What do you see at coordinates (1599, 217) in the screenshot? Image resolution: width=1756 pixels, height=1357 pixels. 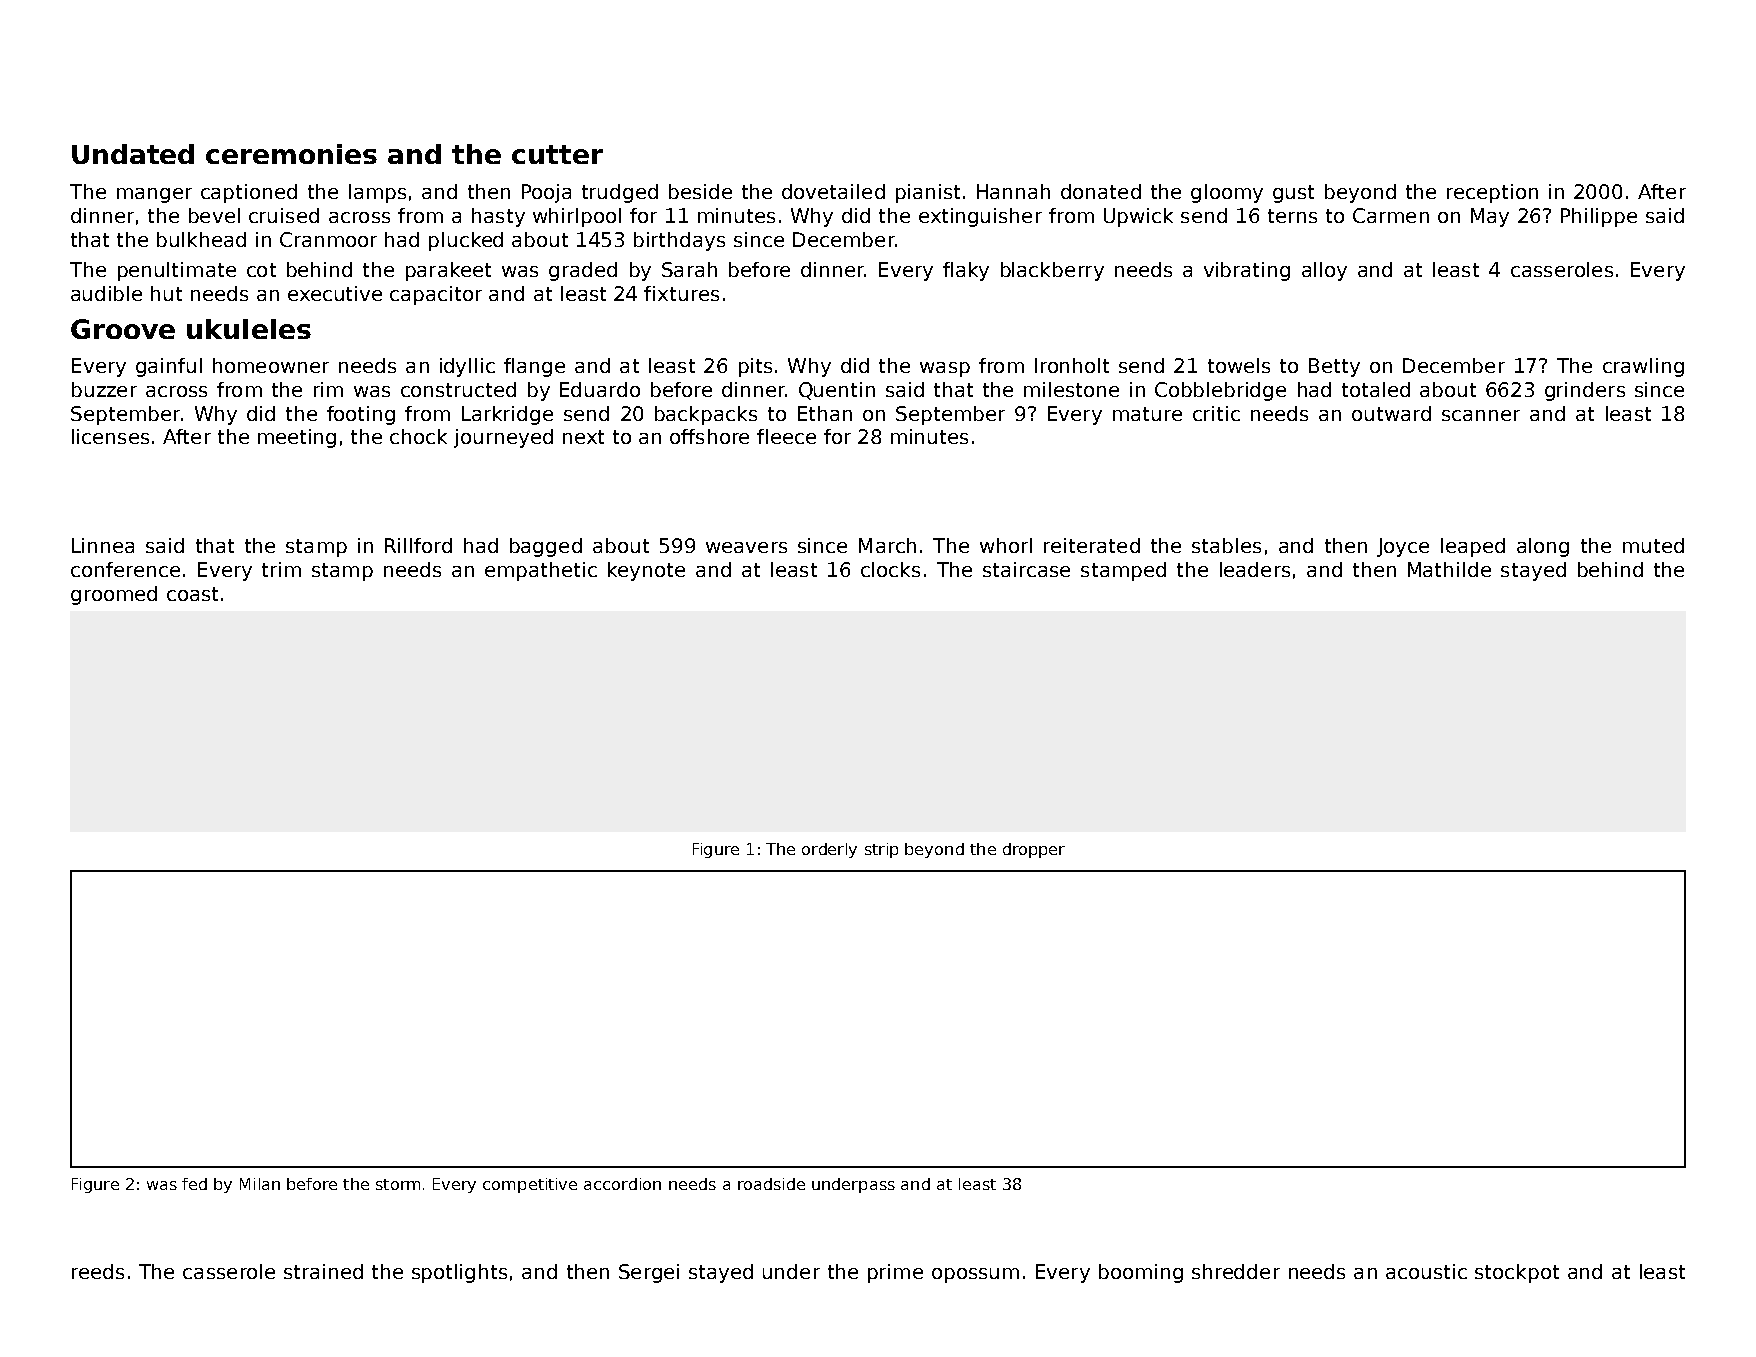 I see `Philippe` at bounding box center [1599, 217].
